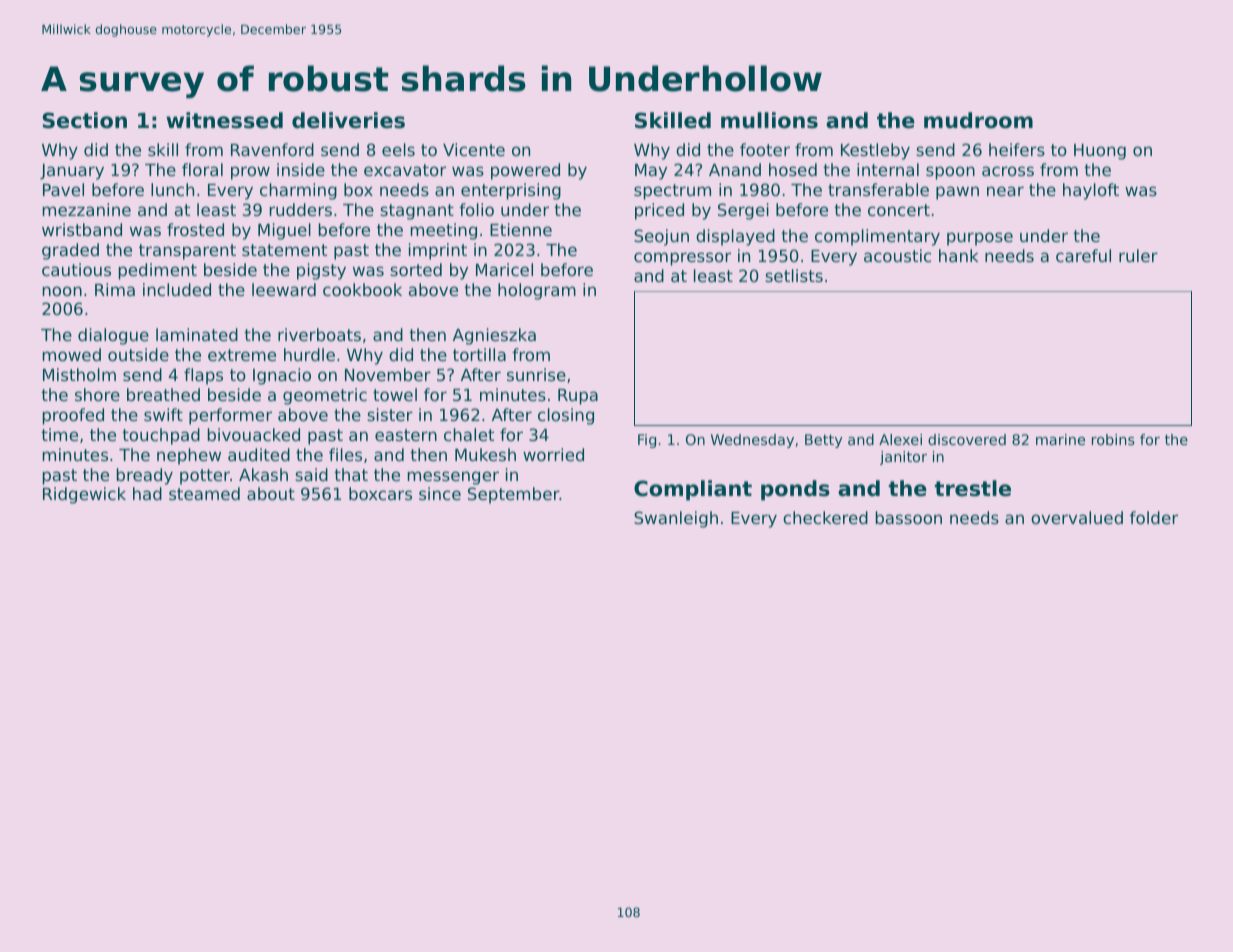 The width and height of the document is (1233, 952). Describe the element at coordinates (888, 169) in the document. I see `internal` at that location.
